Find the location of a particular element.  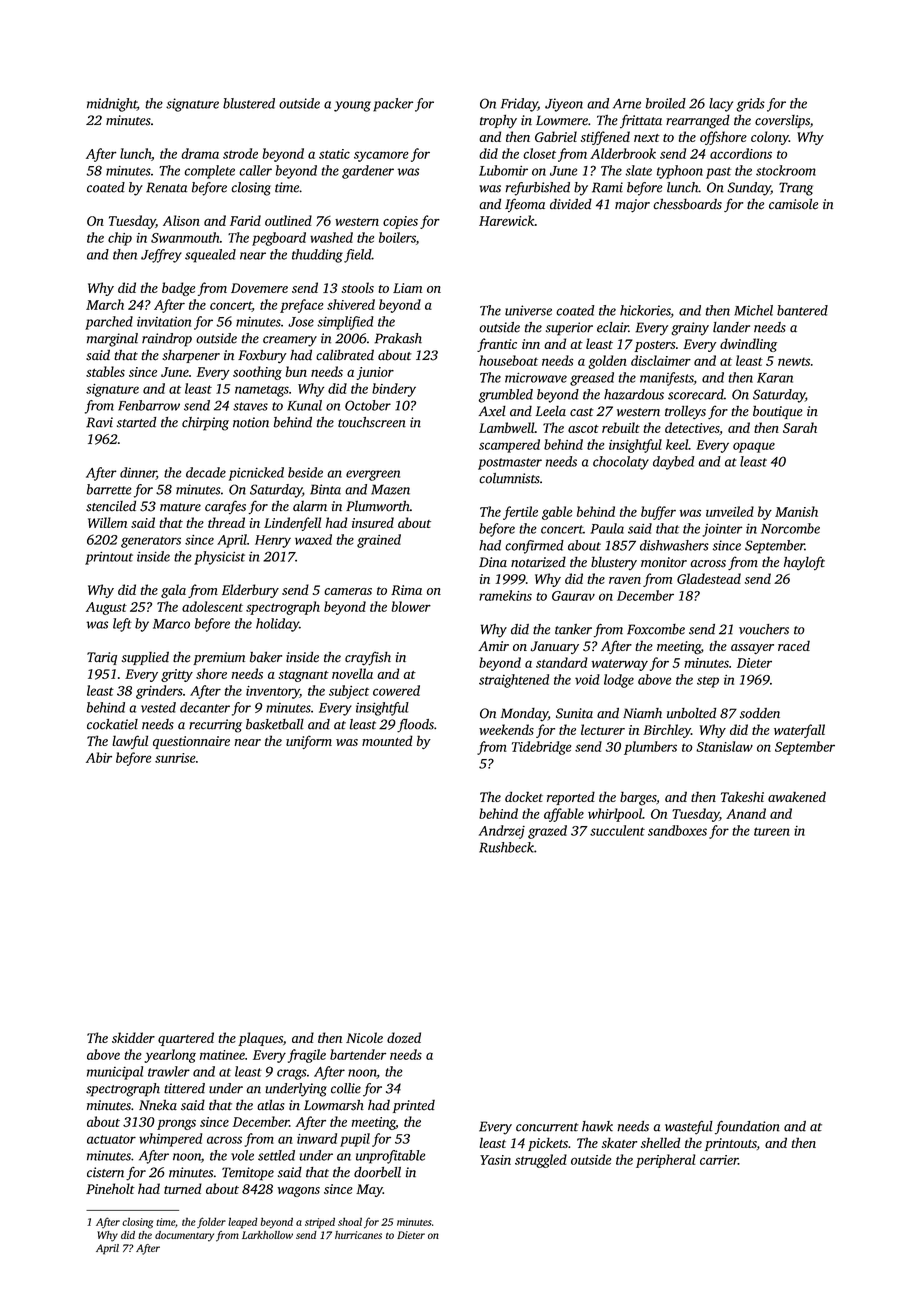

Rushbeck is located at coordinates (506, 847).
